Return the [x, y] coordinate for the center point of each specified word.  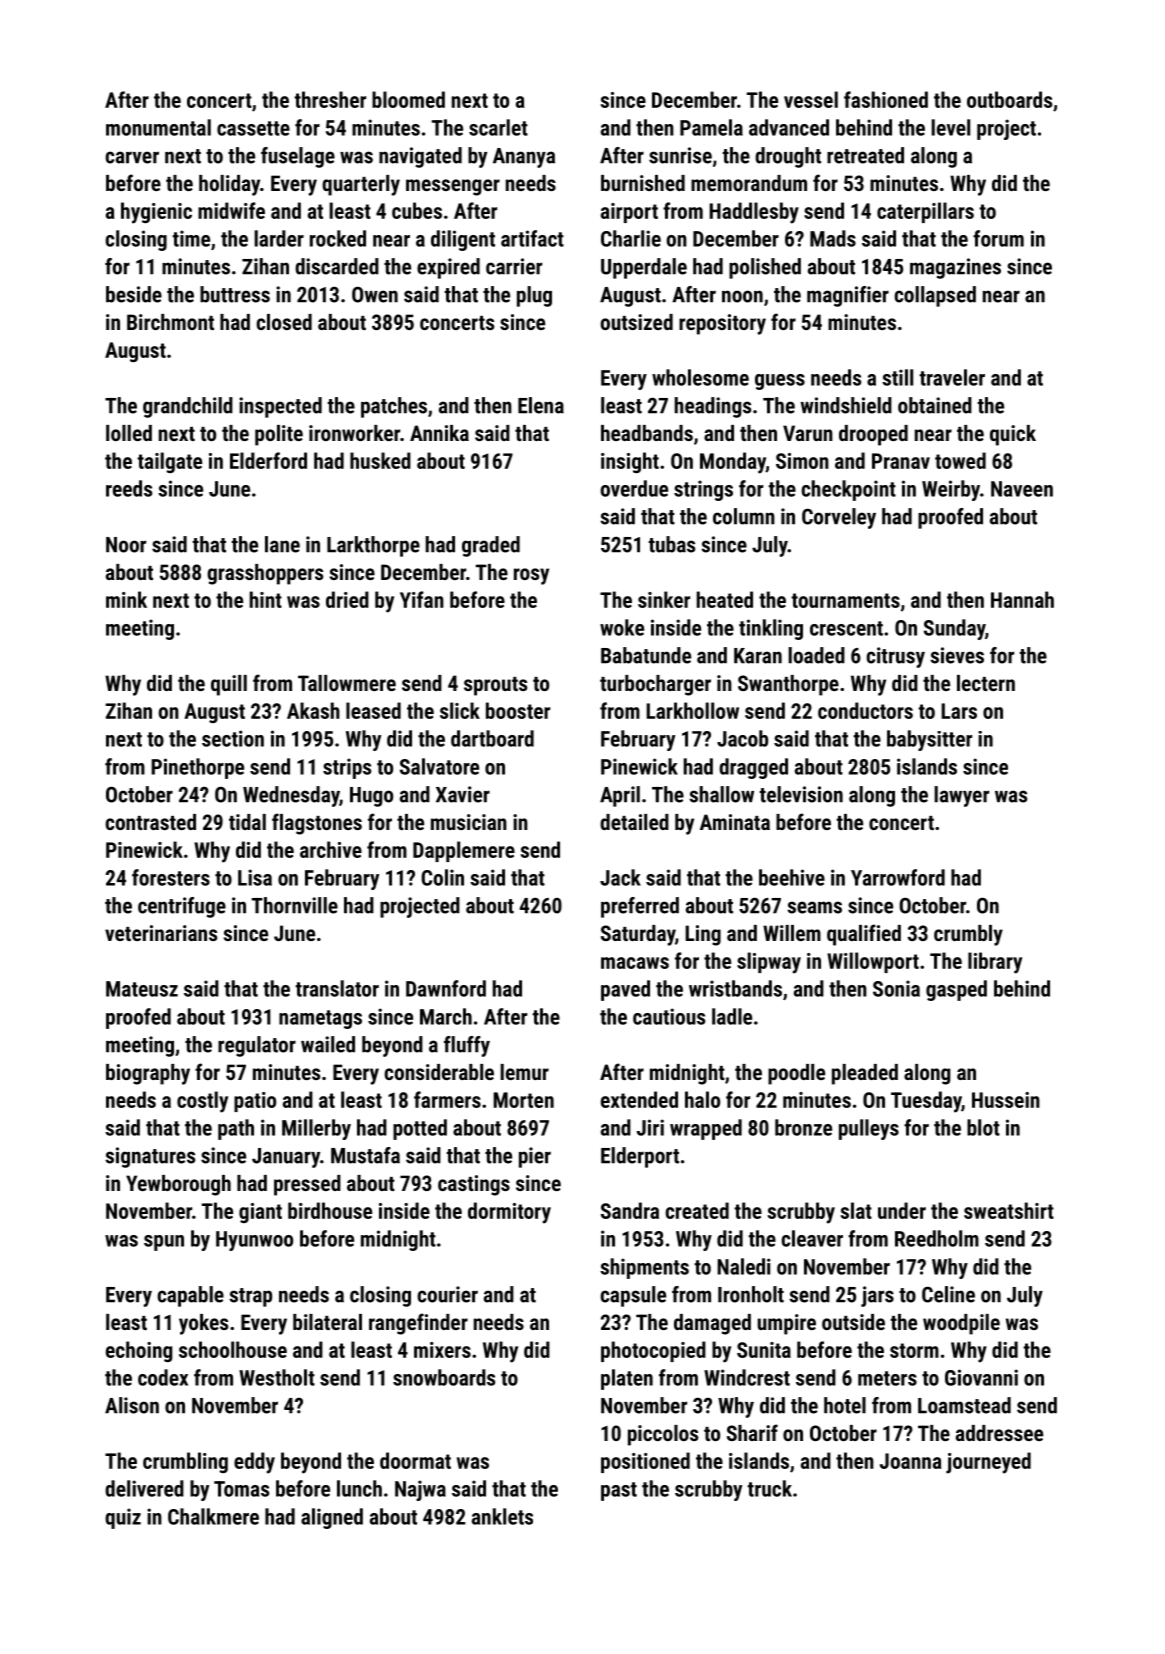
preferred [640, 907]
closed [284, 322]
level [950, 127]
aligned [332, 1518]
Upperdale [644, 268]
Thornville [295, 905]
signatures [150, 1157]
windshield [846, 405]
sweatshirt [1009, 1210]
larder [279, 238]
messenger [453, 187]
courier [447, 1294]
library [995, 963]
